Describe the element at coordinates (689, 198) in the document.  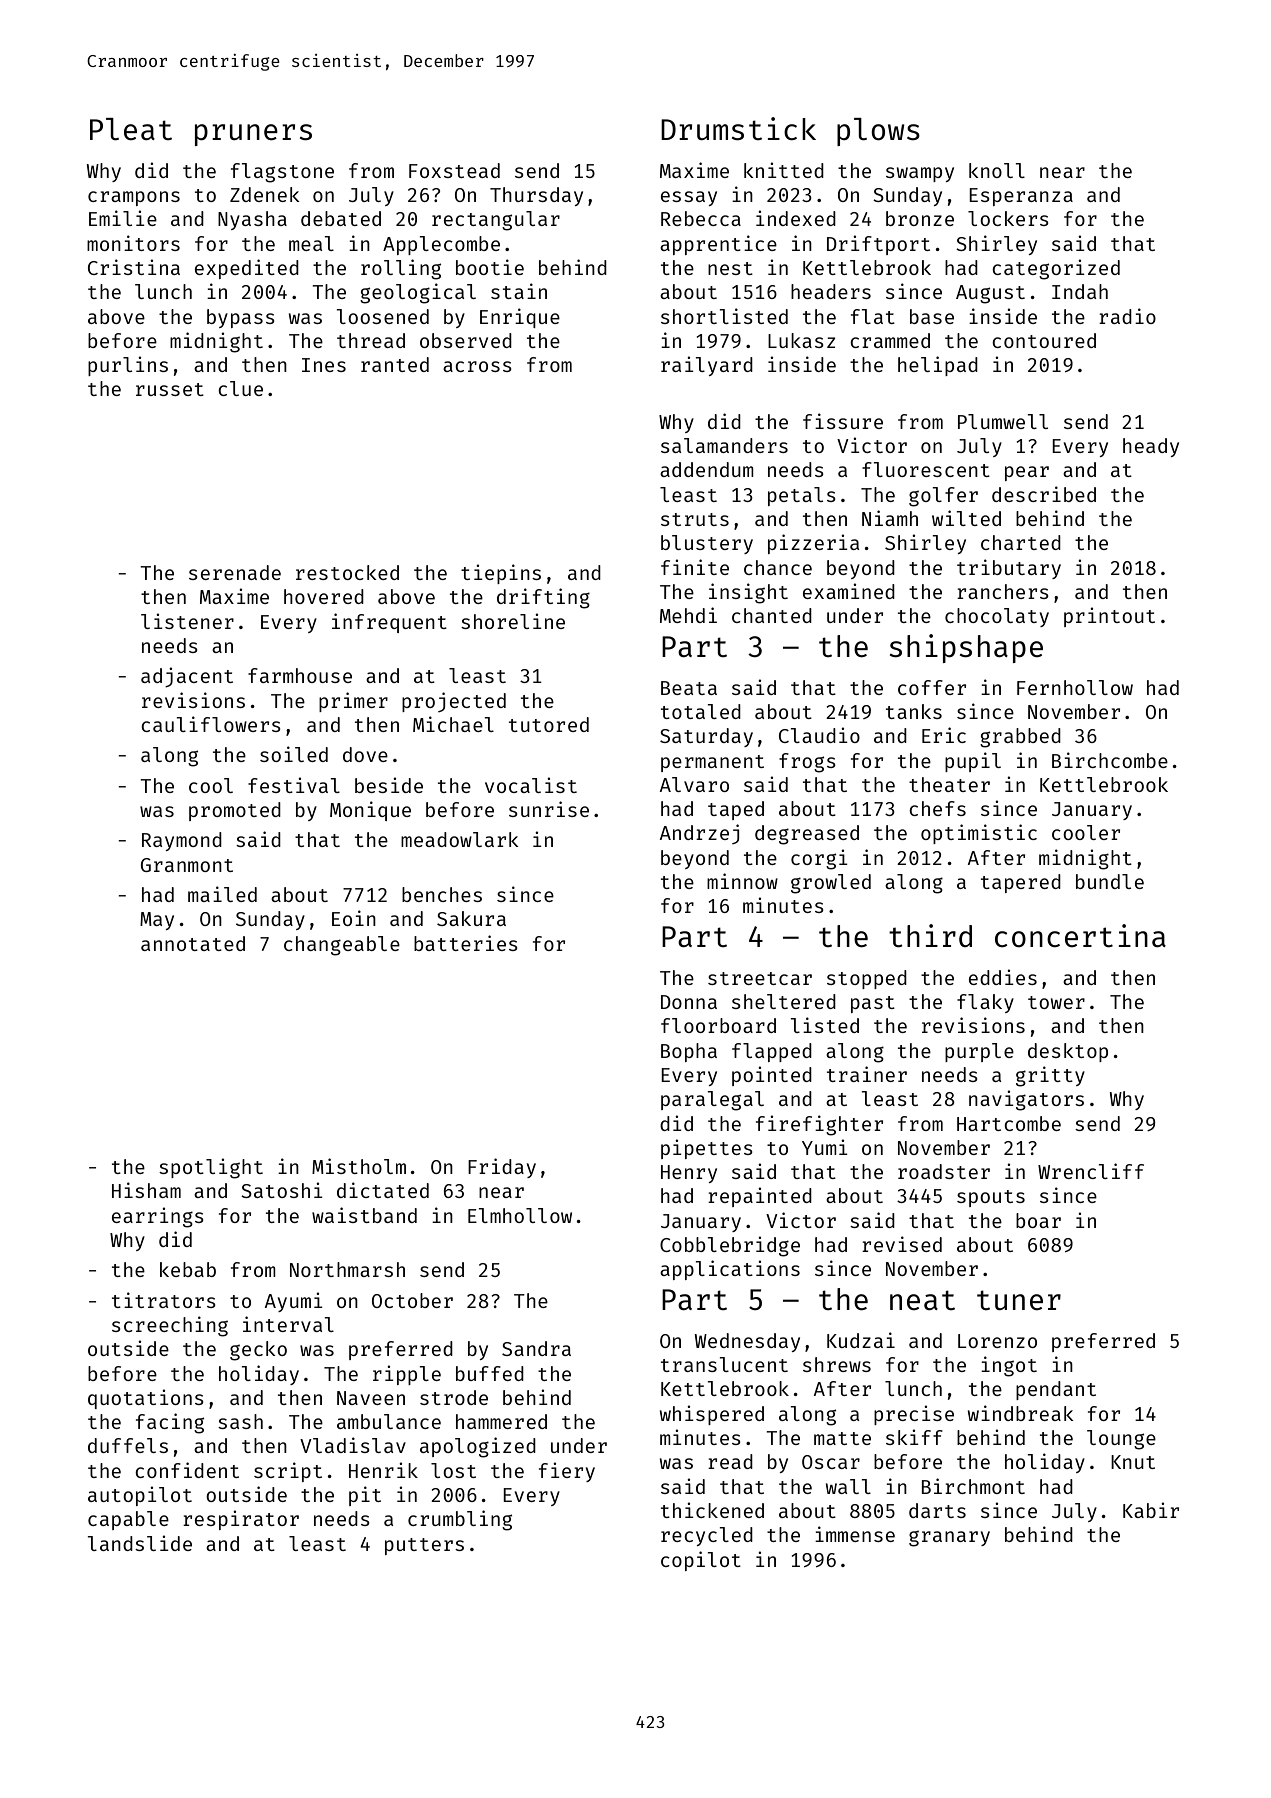
I see `essay` at that location.
